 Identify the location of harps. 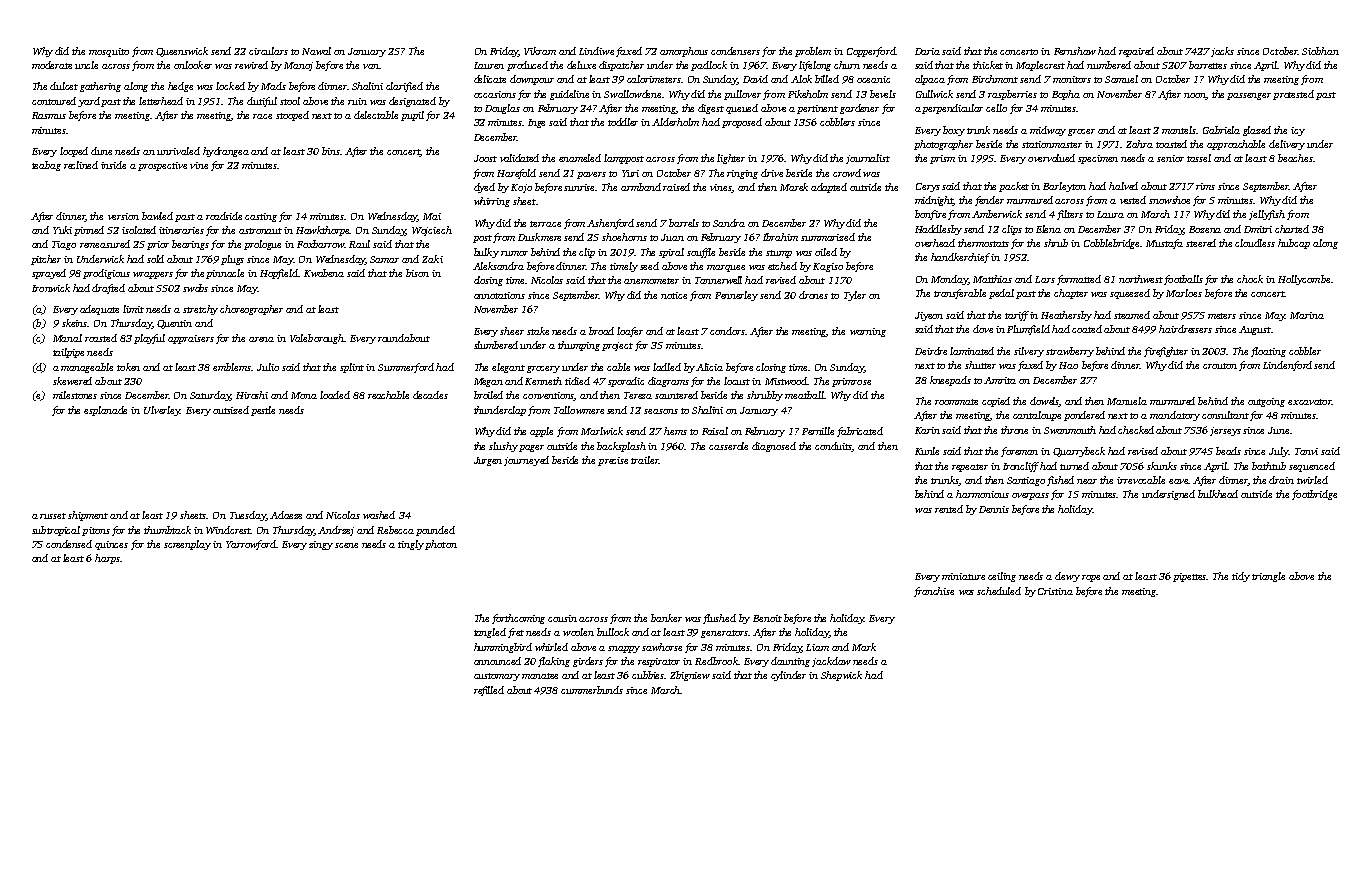
(107, 559).
